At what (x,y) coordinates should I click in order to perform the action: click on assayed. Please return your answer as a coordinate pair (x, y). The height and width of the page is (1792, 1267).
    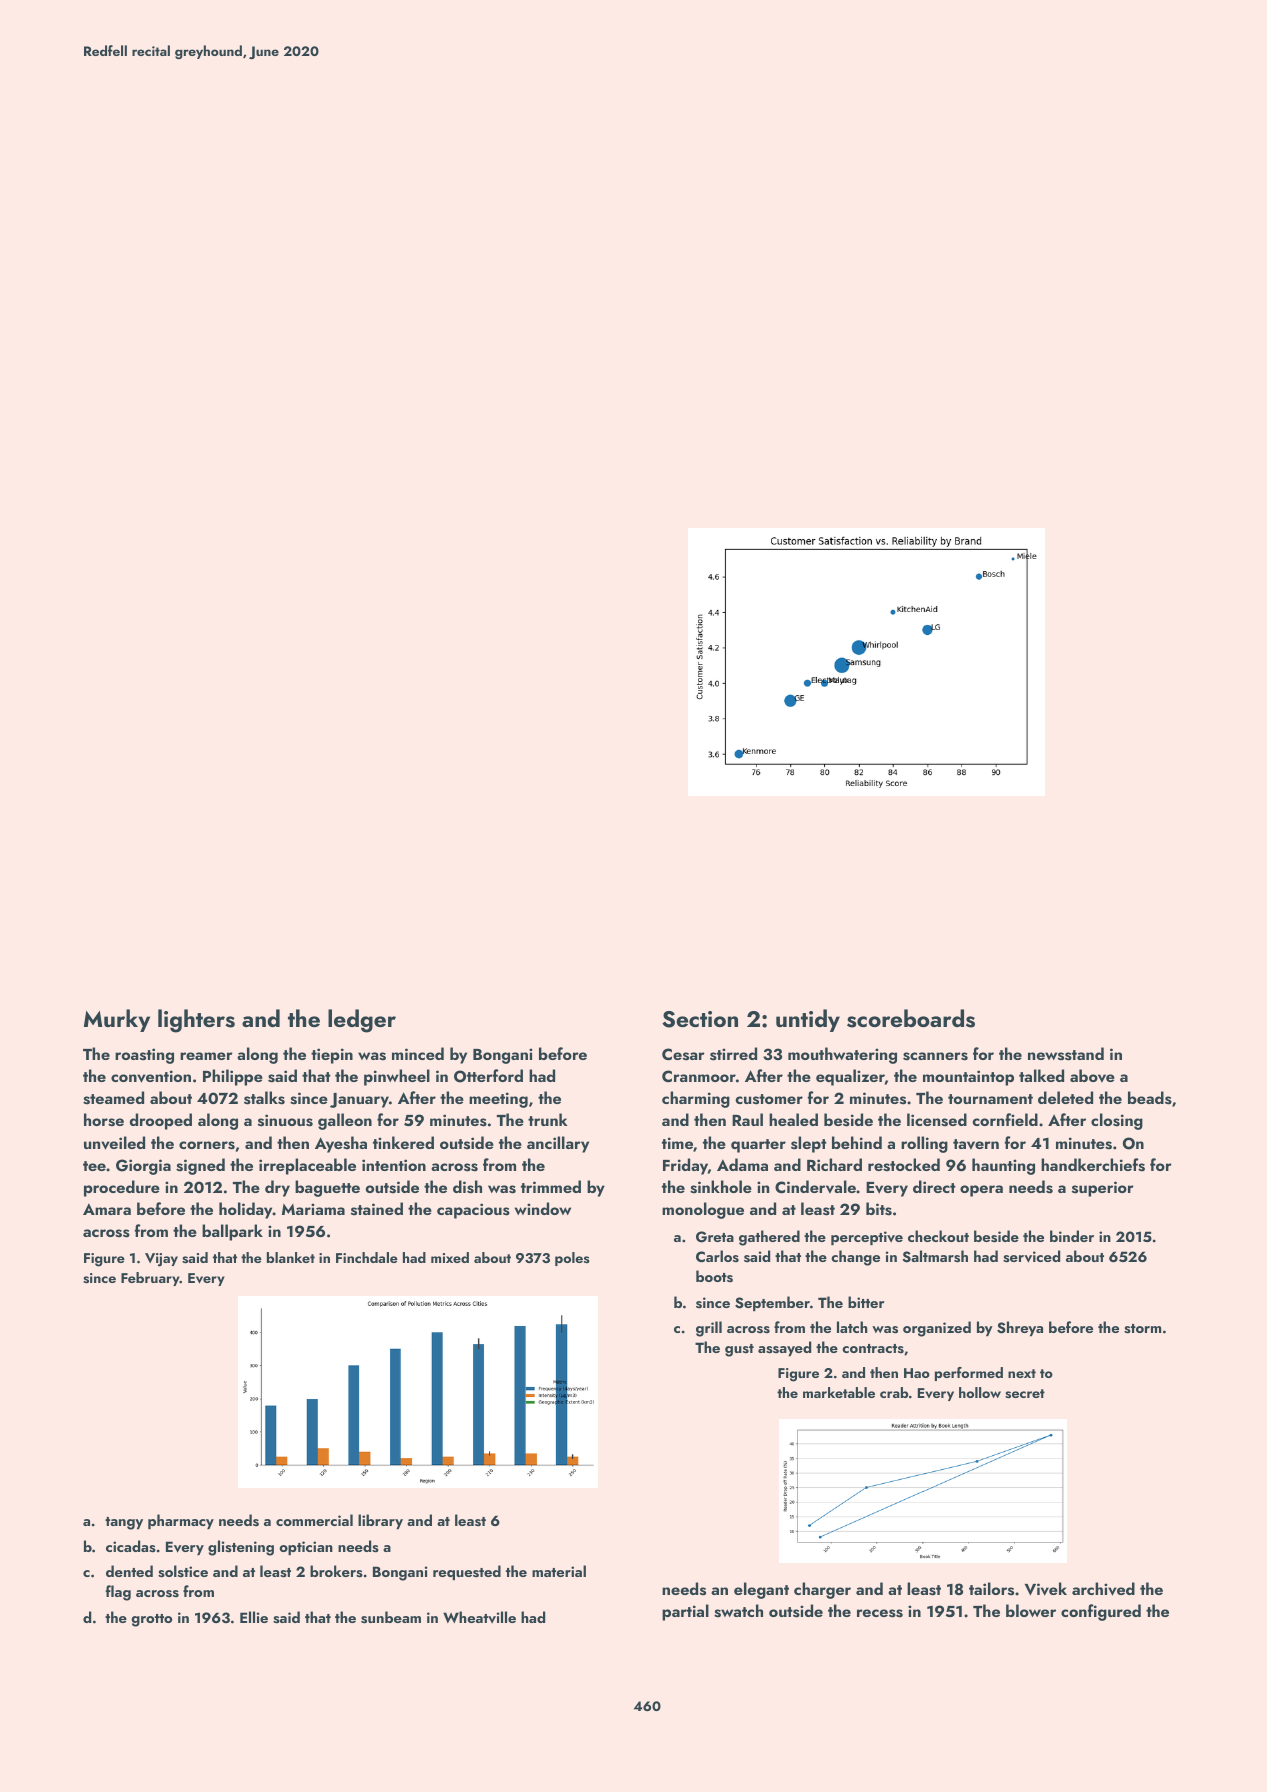
    Looking at the image, I should click on (784, 1348).
